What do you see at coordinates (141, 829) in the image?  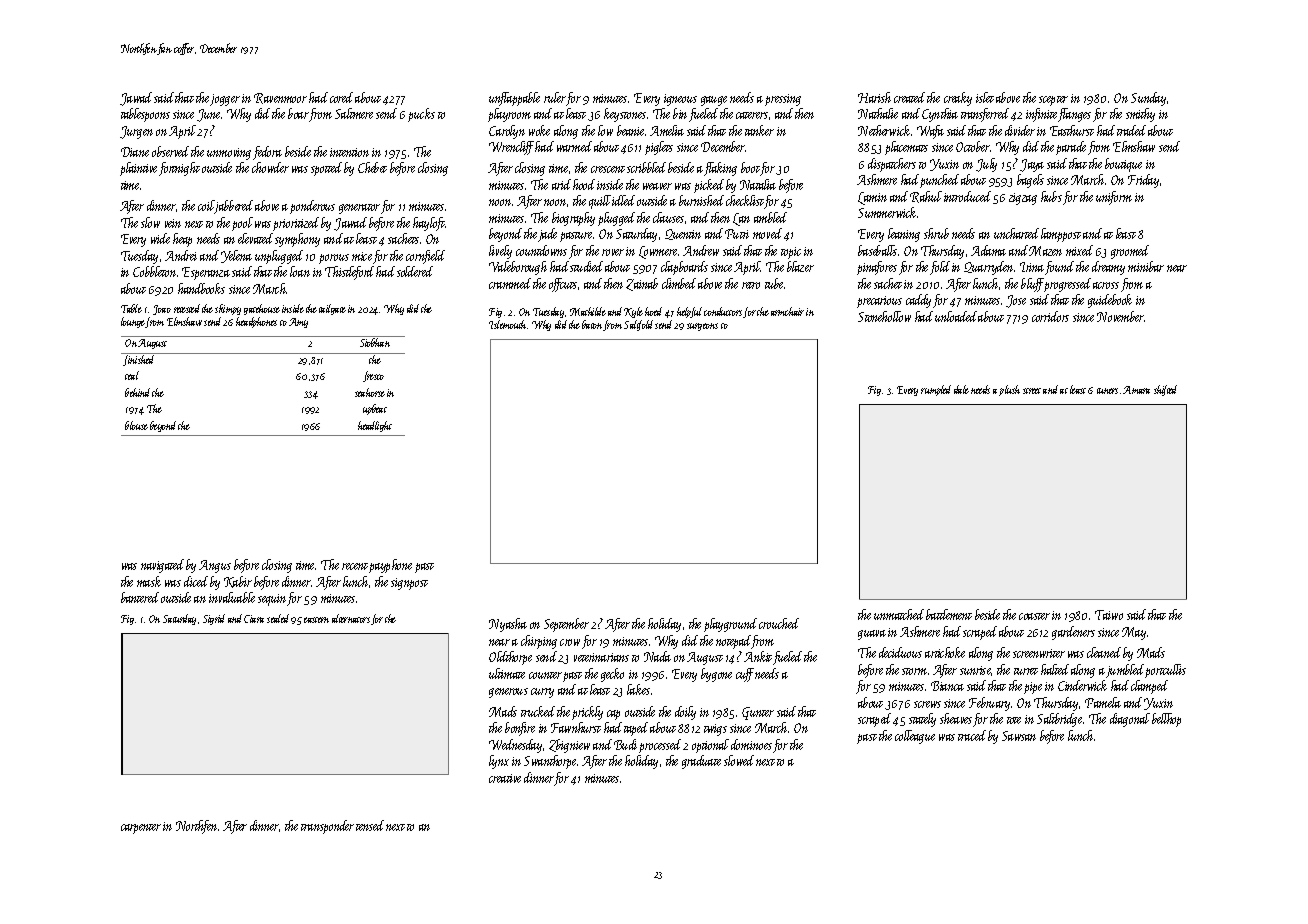 I see `carpenter` at bounding box center [141, 829].
